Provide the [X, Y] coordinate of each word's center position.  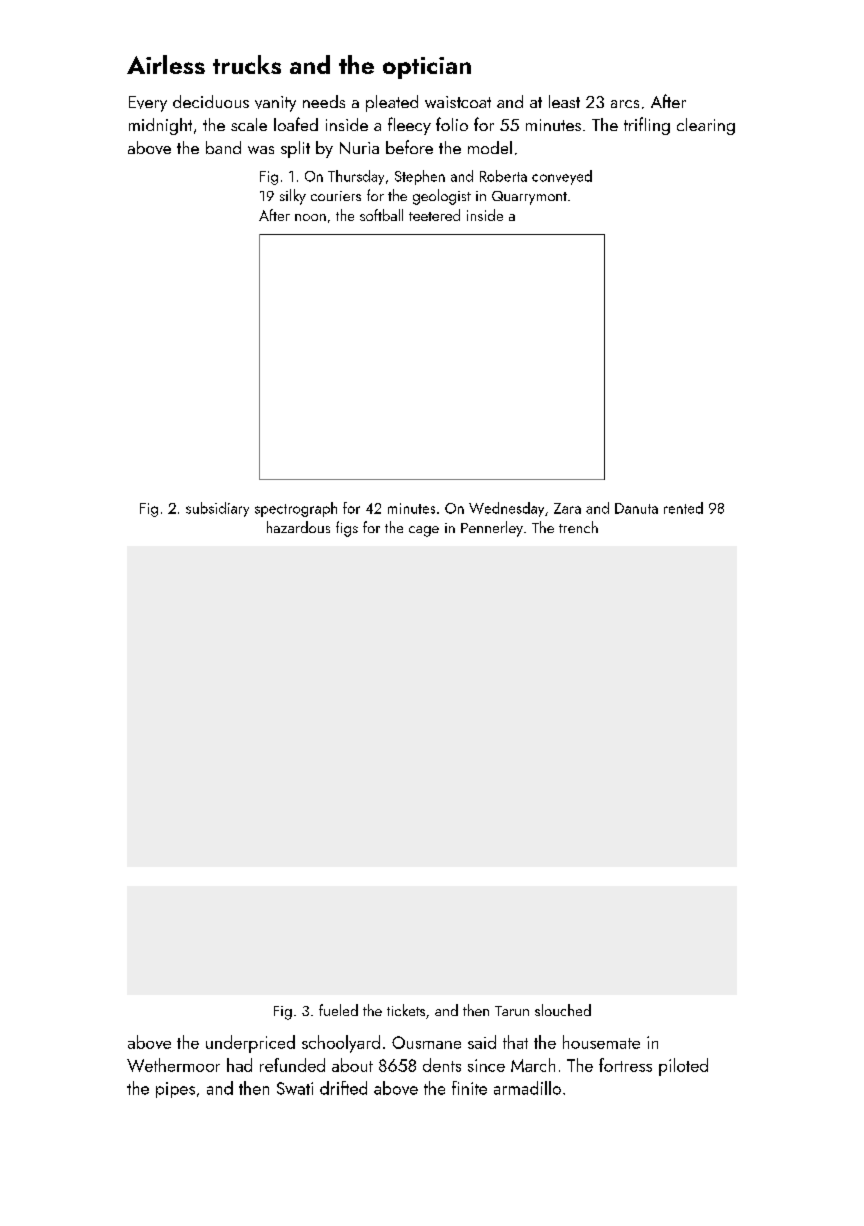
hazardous [298, 527]
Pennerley [492, 529]
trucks [247, 64]
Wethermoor [173, 1065]
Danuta [636, 508]
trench [578, 527]
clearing [706, 126]
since [486, 1065]
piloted [683, 1067]
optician [427, 68]
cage [424, 531]
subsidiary [217, 509]
